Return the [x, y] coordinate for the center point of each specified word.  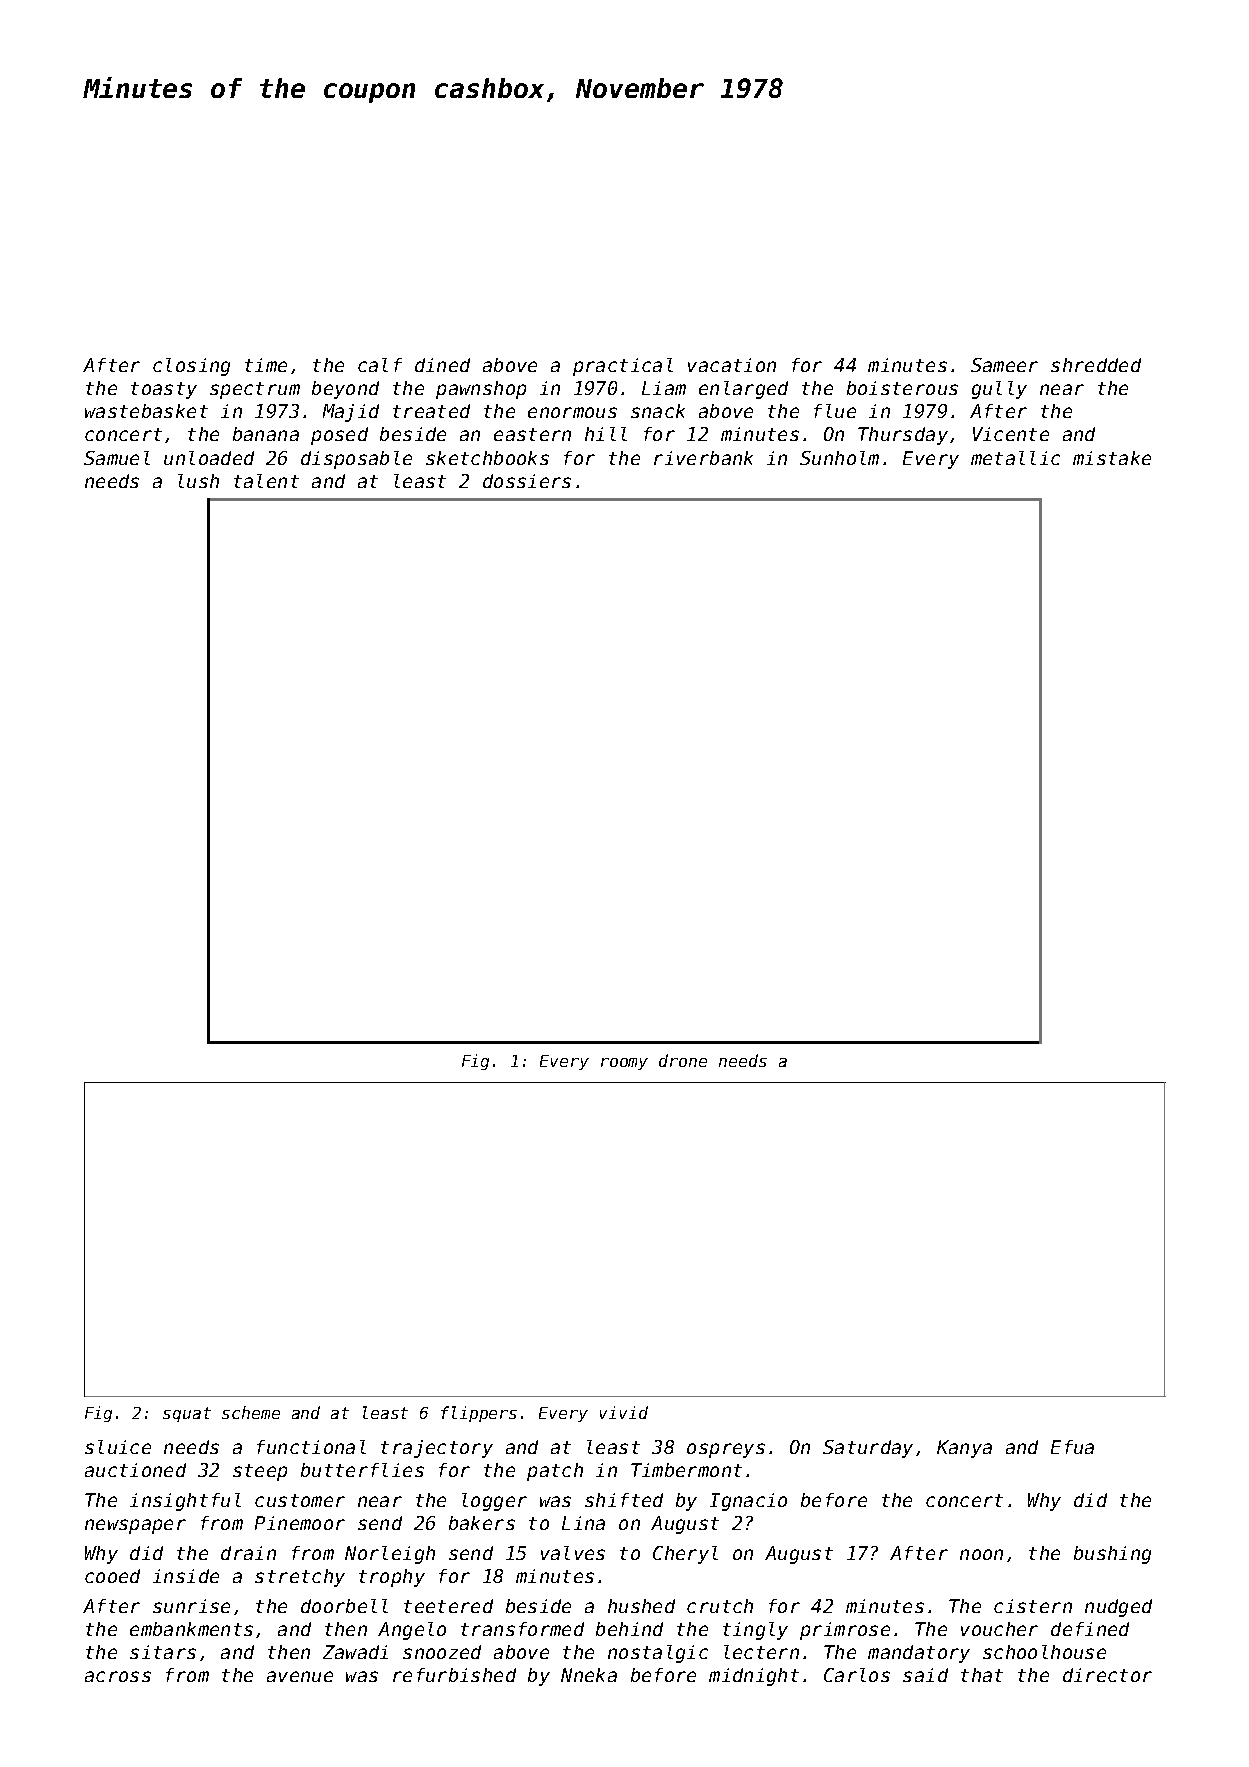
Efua [1072, 1447]
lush [198, 481]
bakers [482, 1523]
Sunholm [839, 458]
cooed [112, 1576]
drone [683, 1060]
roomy [624, 1064]
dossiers [527, 481]
